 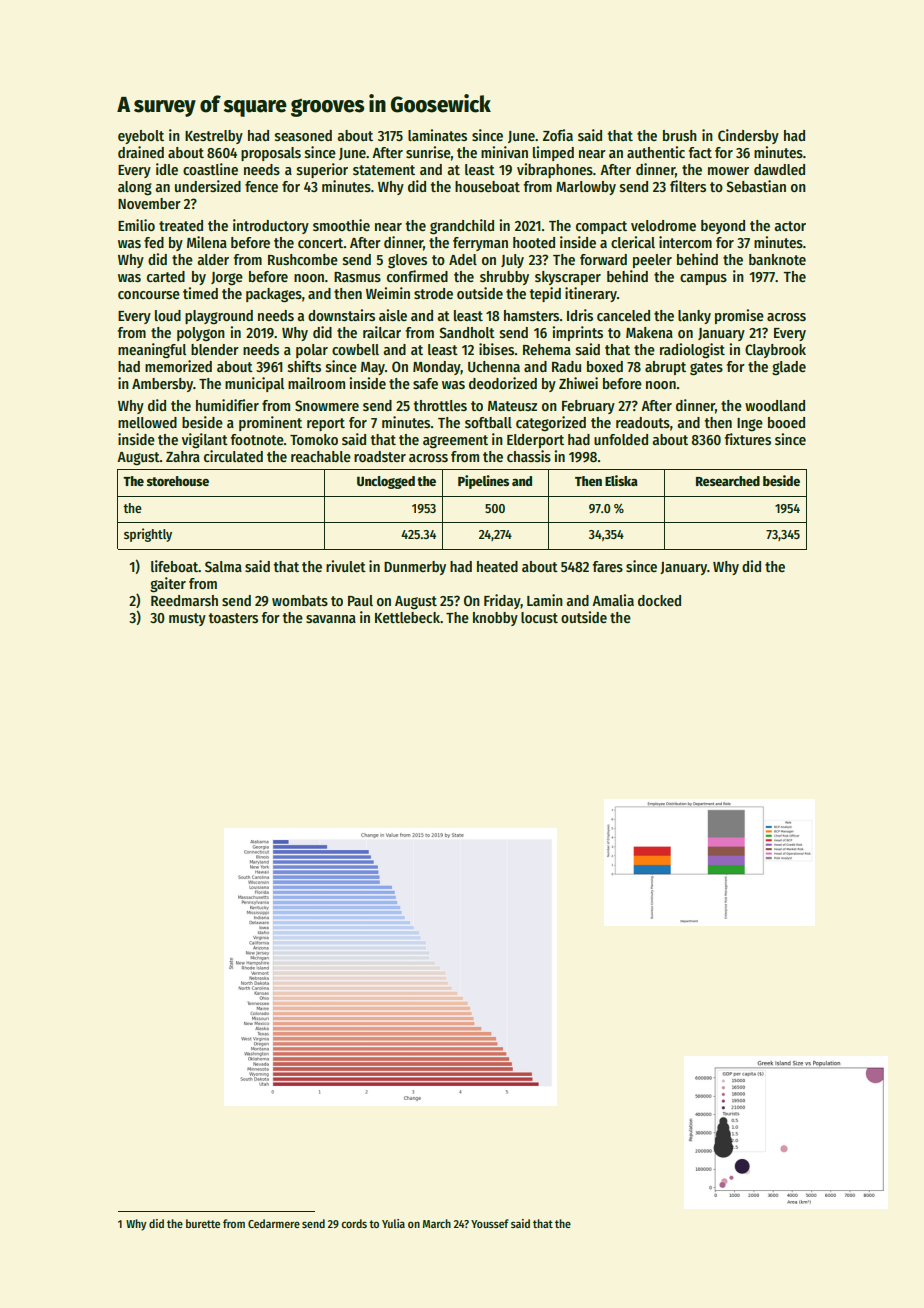 I want to click on locust, so click(x=539, y=617).
